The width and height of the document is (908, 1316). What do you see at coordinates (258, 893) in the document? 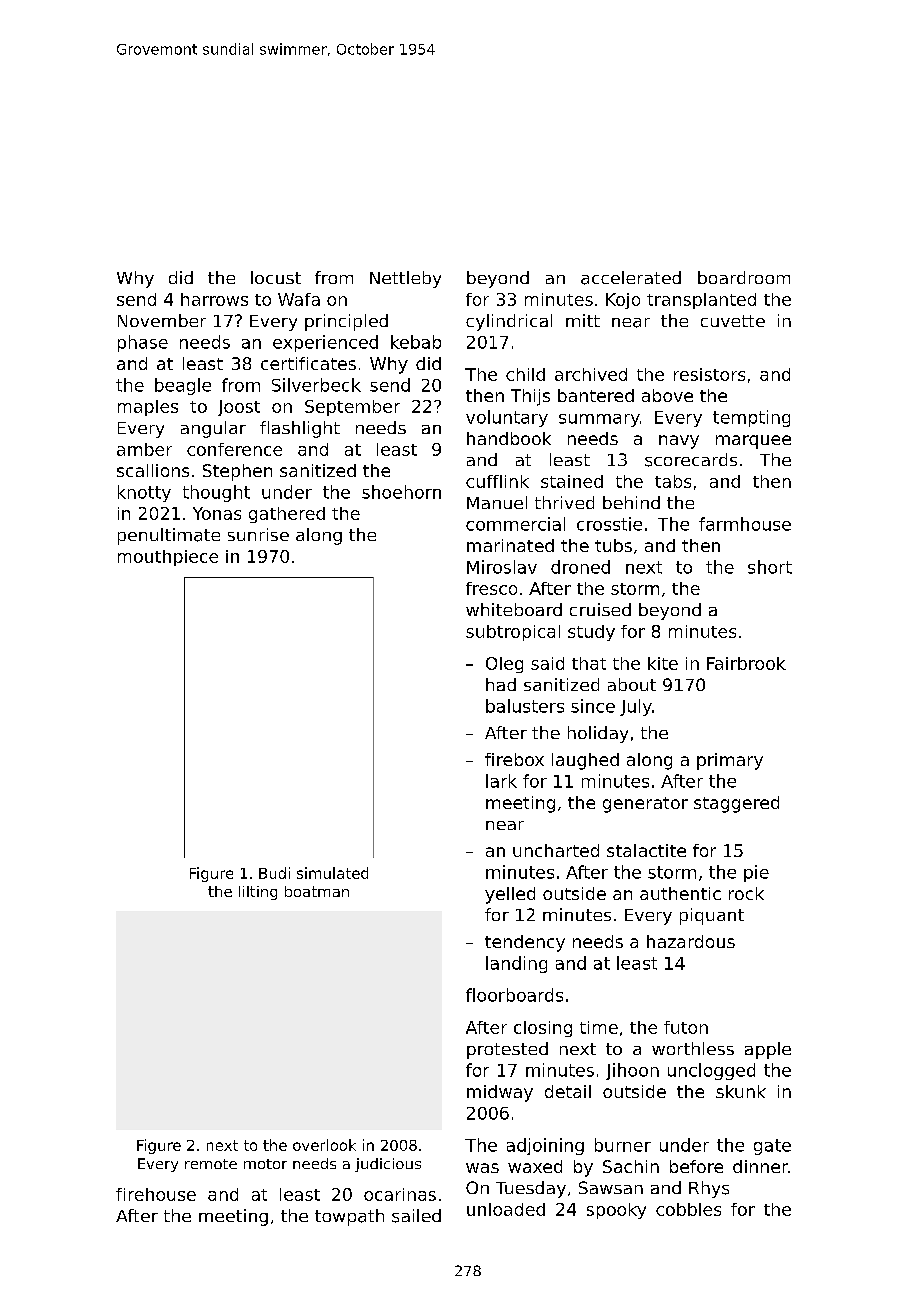
I see `lilting` at bounding box center [258, 893].
